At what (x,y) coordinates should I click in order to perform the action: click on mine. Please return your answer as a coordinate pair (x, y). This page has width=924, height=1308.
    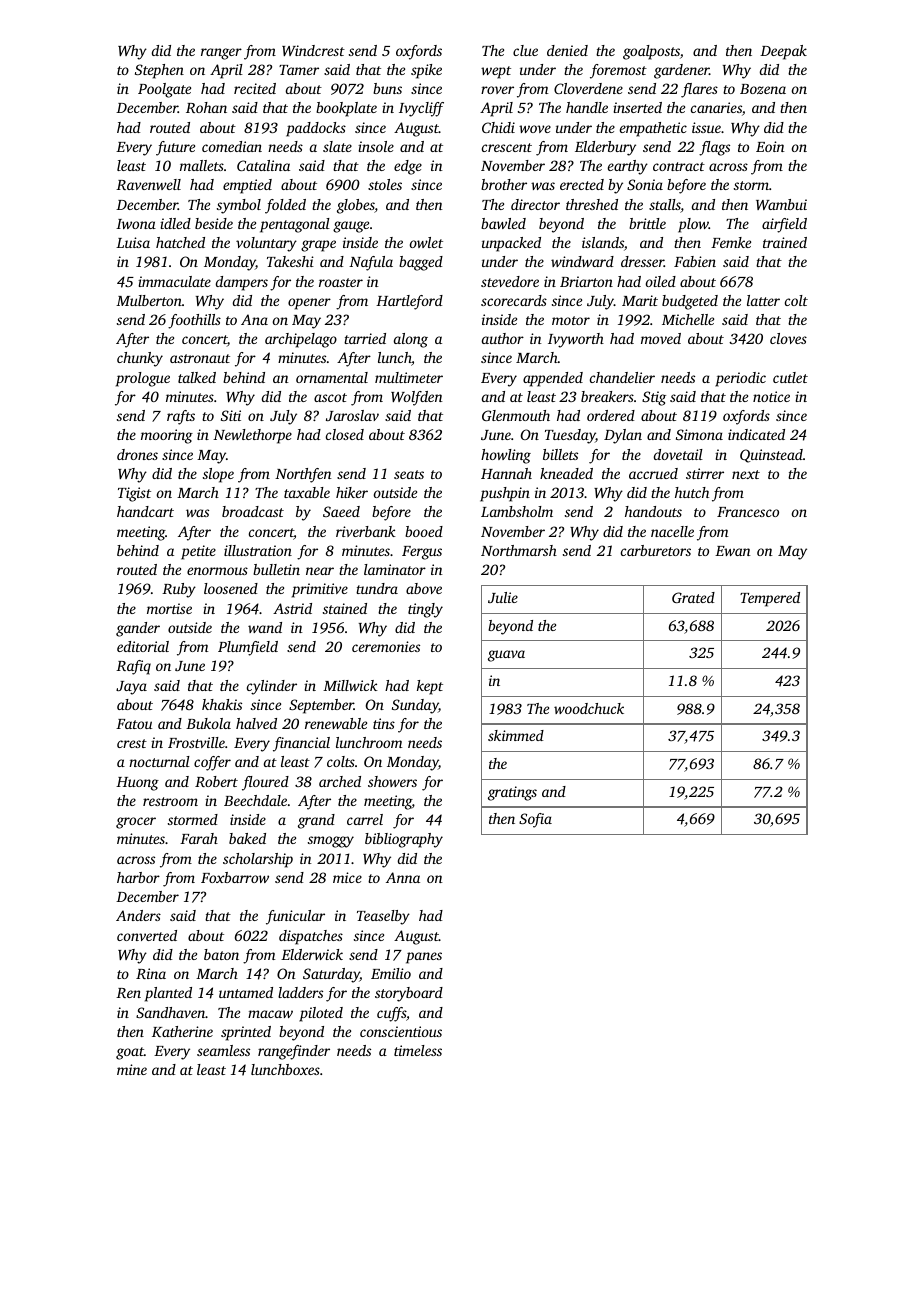
    Looking at the image, I should click on (132, 1069).
